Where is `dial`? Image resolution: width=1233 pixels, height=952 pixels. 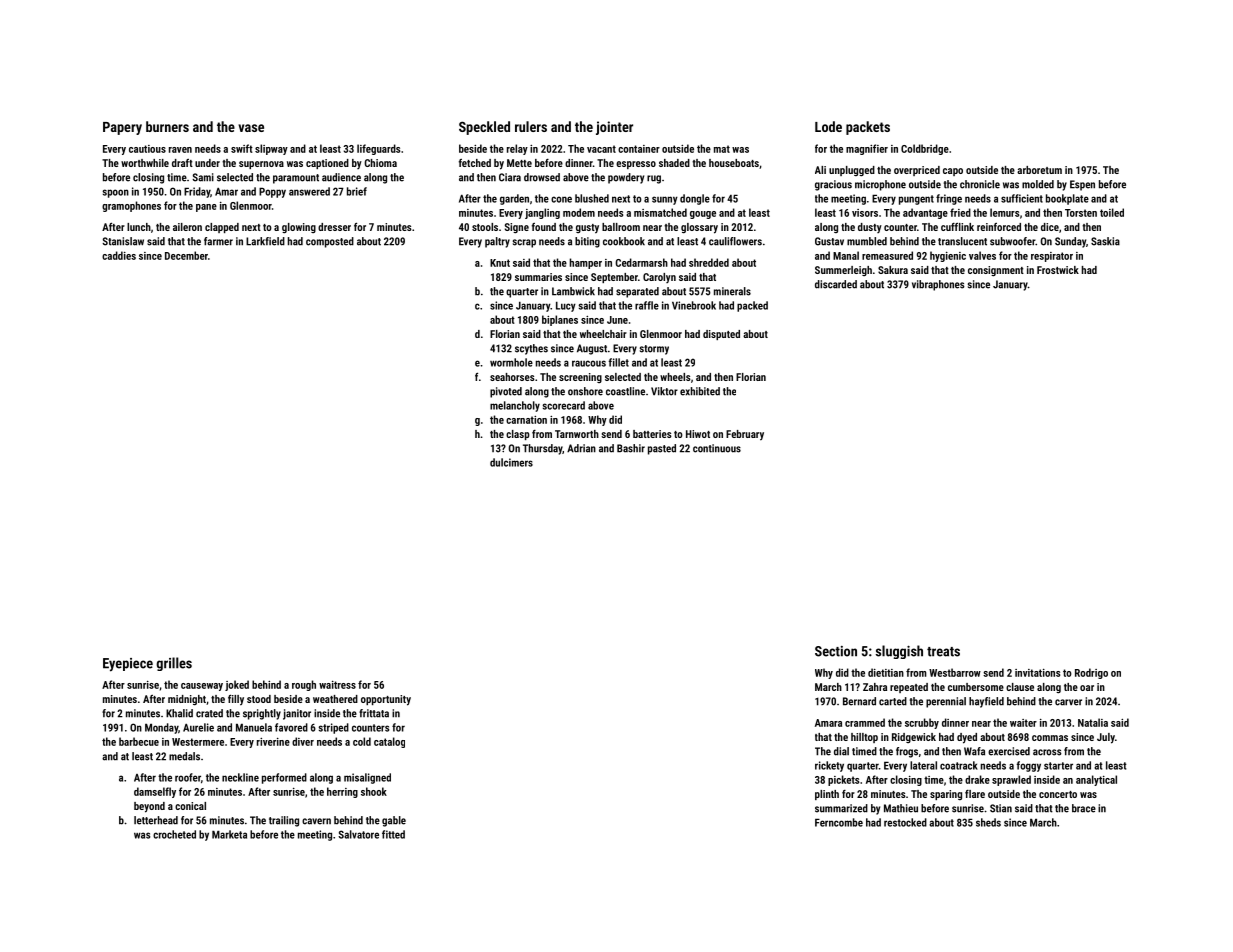 dial is located at coordinates (841, 751).
